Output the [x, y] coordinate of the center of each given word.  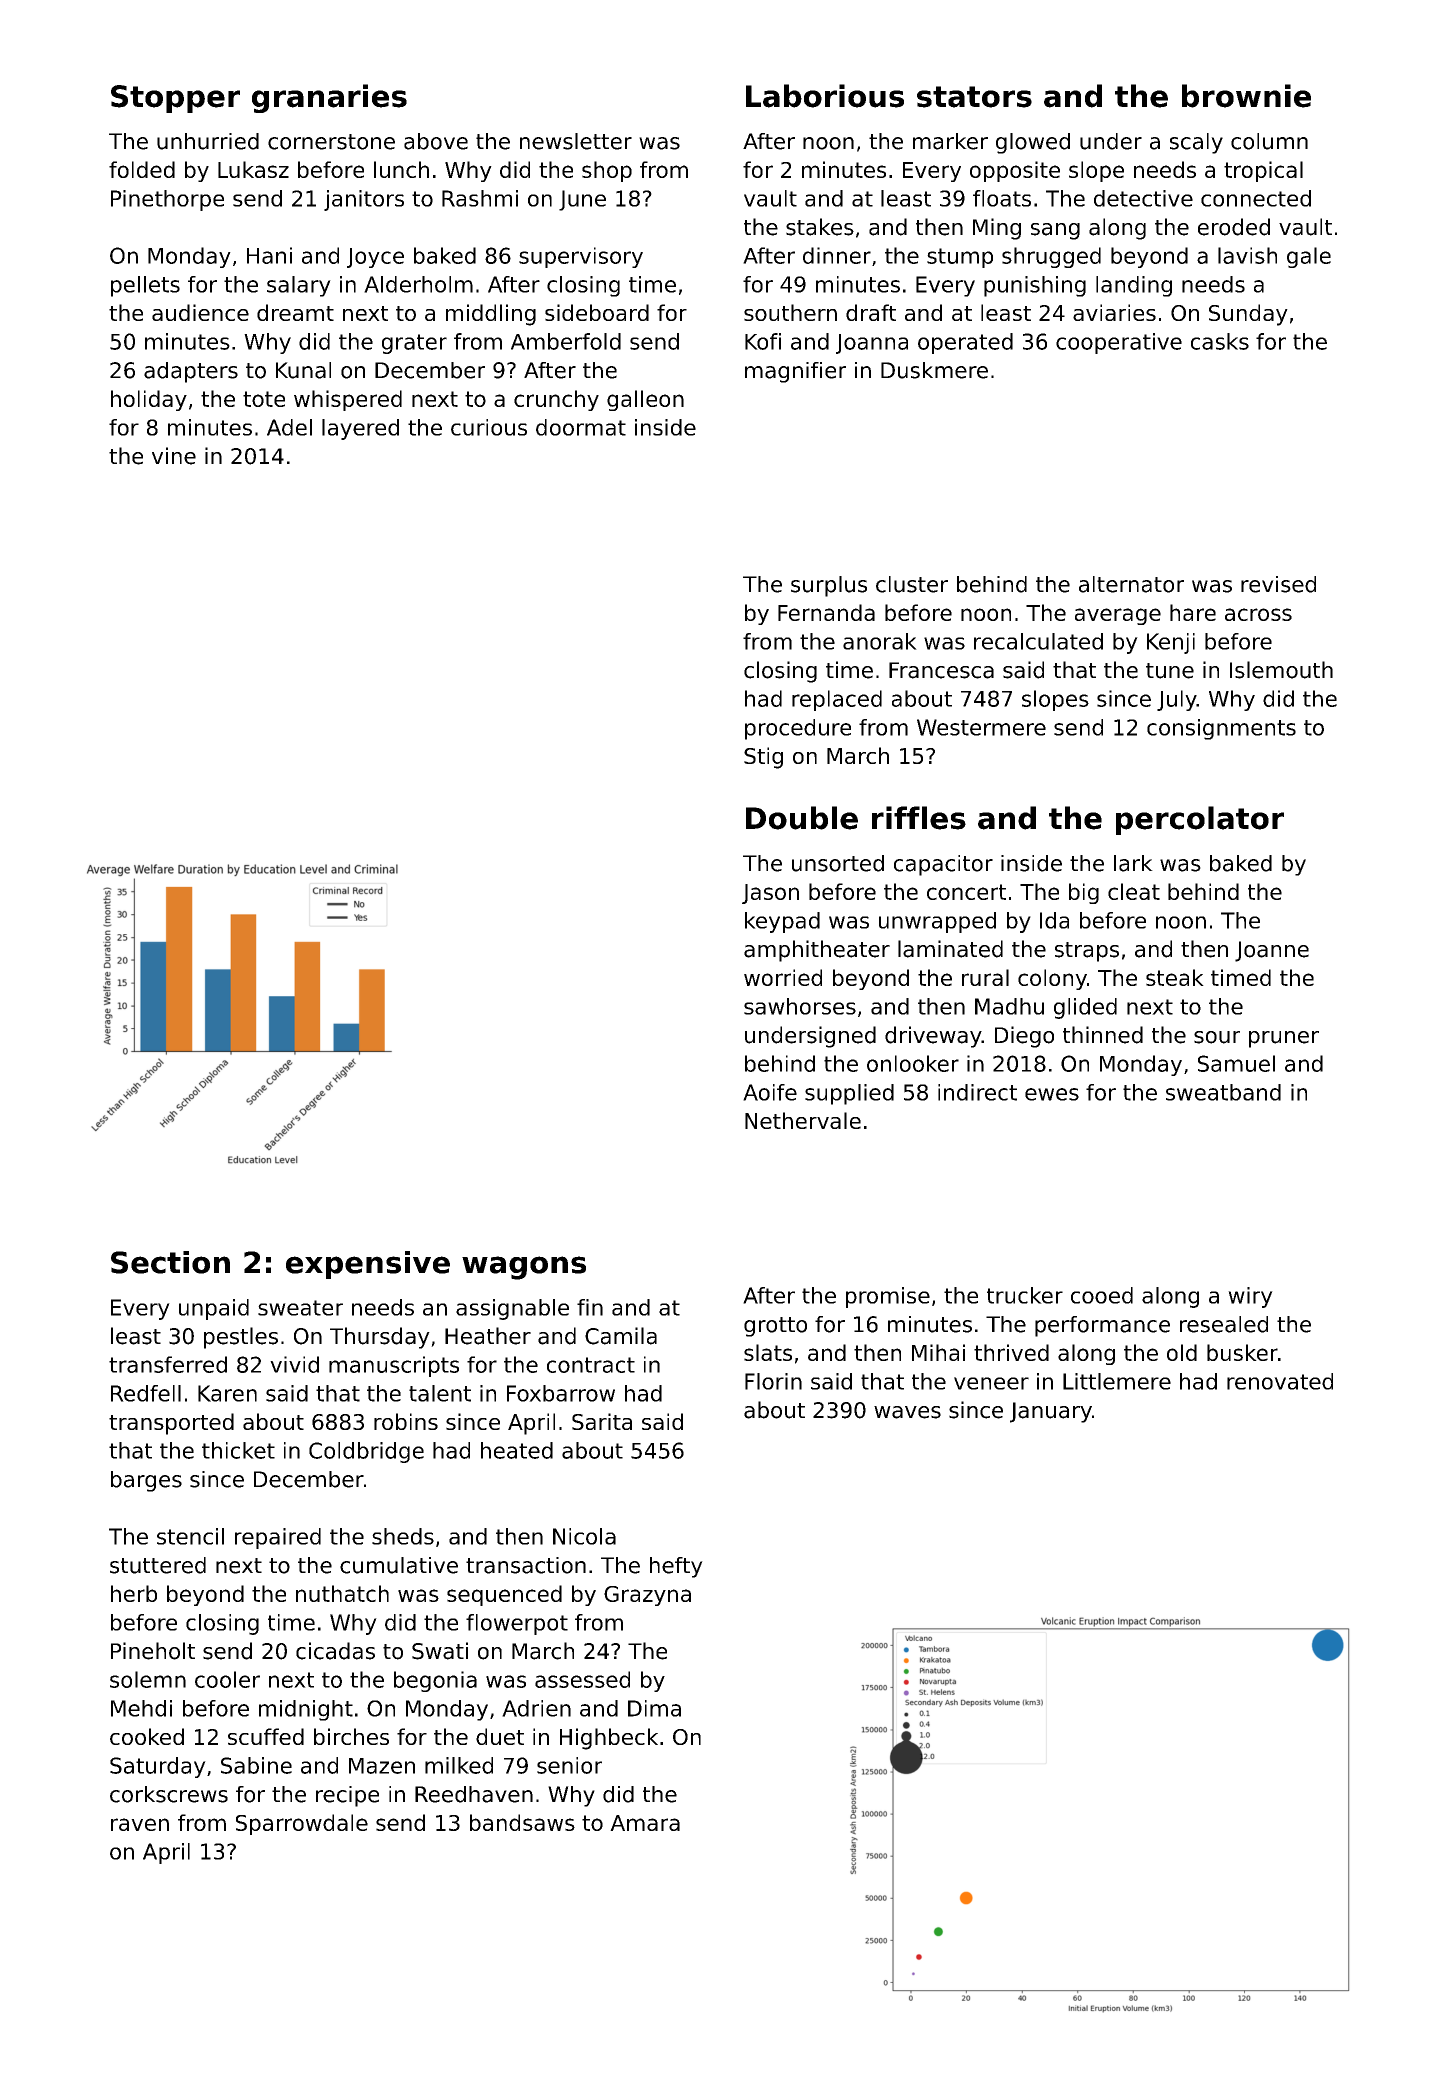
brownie [1246, 96]
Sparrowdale [302, 1824]
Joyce [375, 258]
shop [607, 171]
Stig [763, 758]
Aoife [770, 1092]
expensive [368, 1265]
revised [1278, 584]
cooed [1102, 1295]
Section [170, 1262]
